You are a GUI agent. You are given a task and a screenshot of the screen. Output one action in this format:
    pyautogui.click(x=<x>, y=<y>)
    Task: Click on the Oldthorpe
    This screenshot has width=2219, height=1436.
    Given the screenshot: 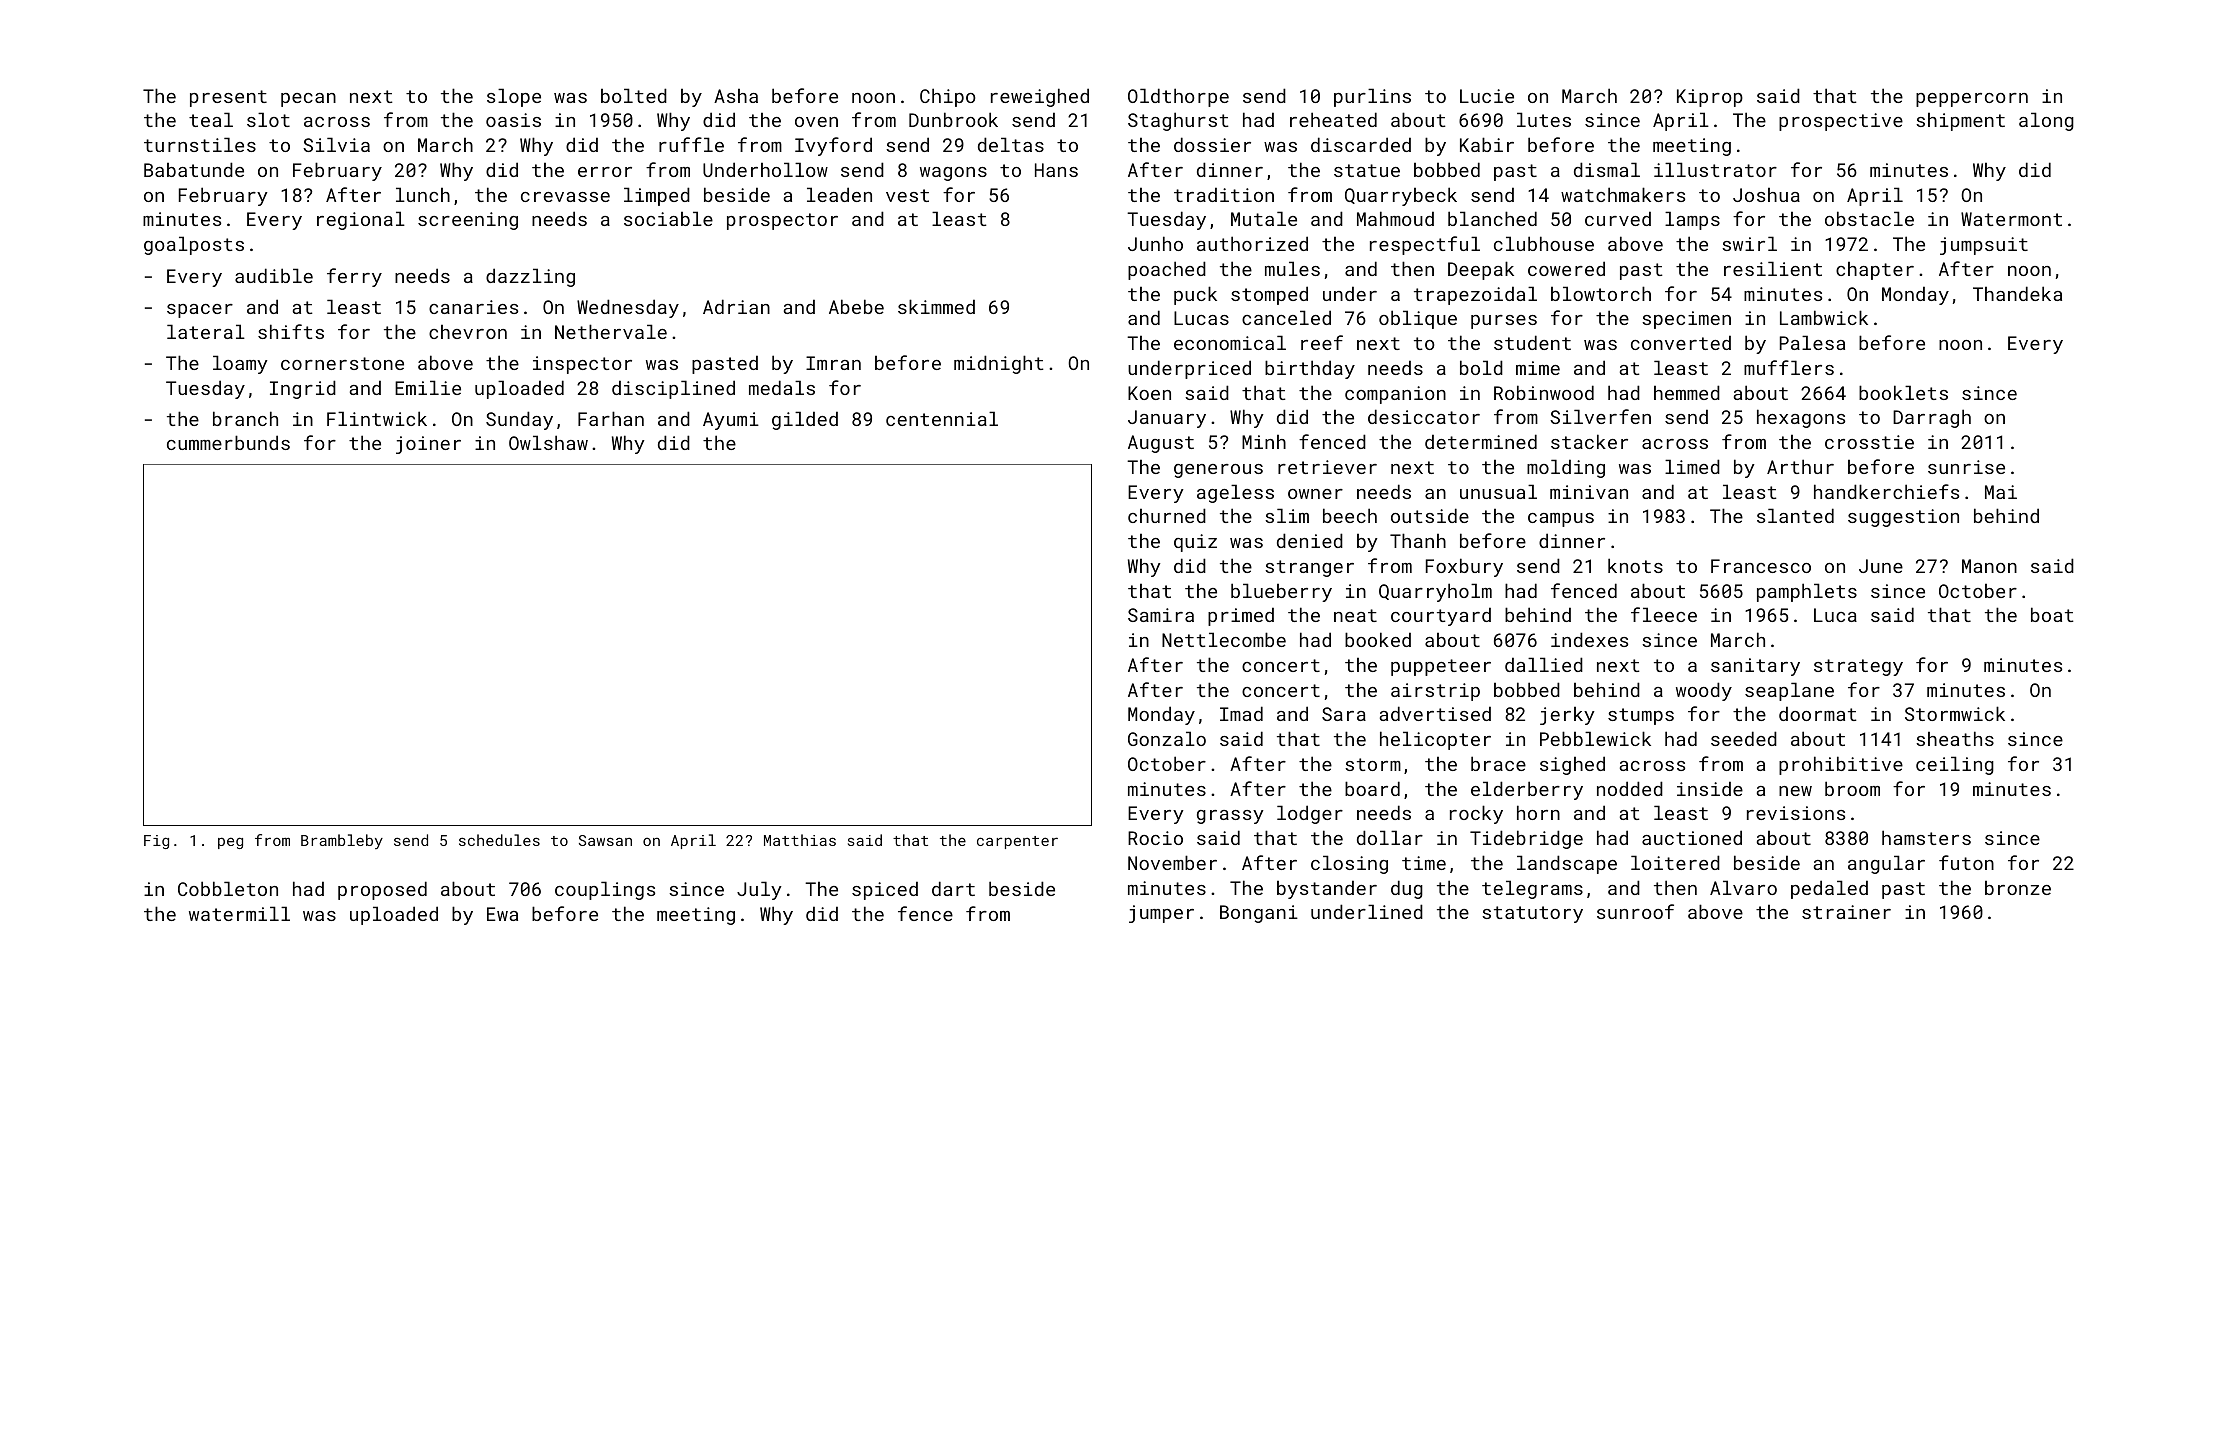 What is the action you would take?
    pyautogui.click(x=1178, y=97)
